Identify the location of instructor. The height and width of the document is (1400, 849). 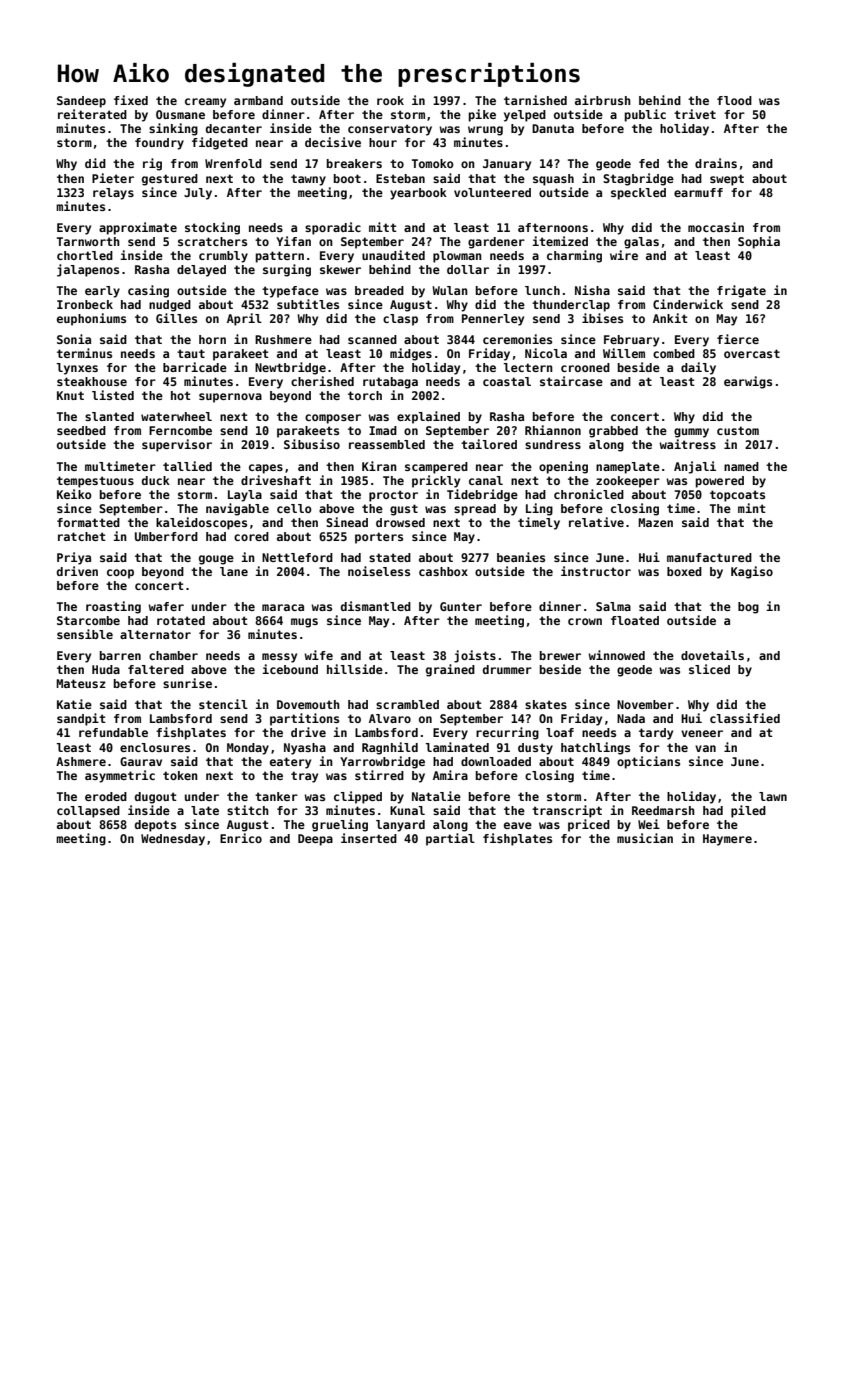
(596, 571).
